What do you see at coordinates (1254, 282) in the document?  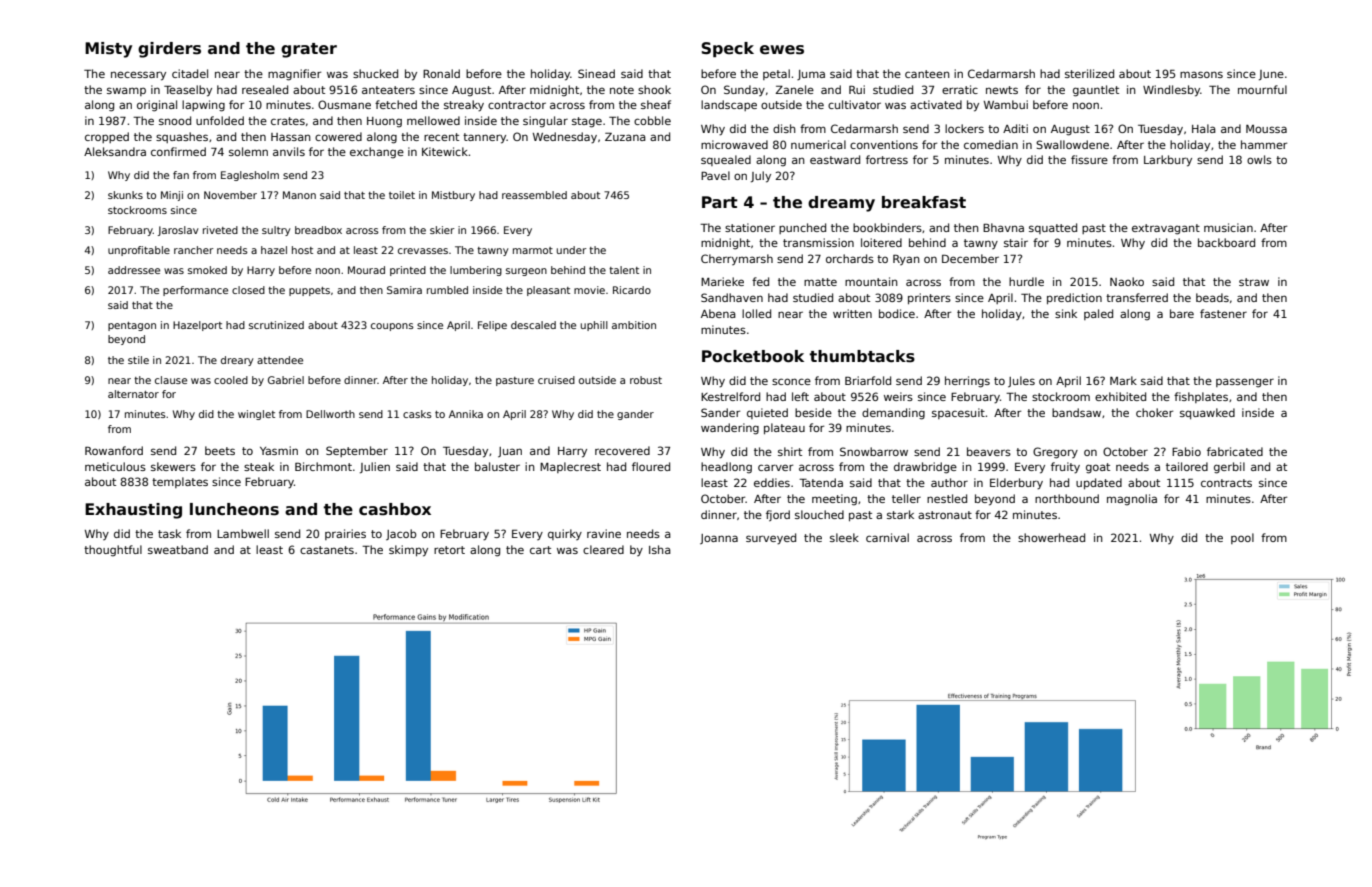 I see `straw` at bounding box center [1254, 282].
